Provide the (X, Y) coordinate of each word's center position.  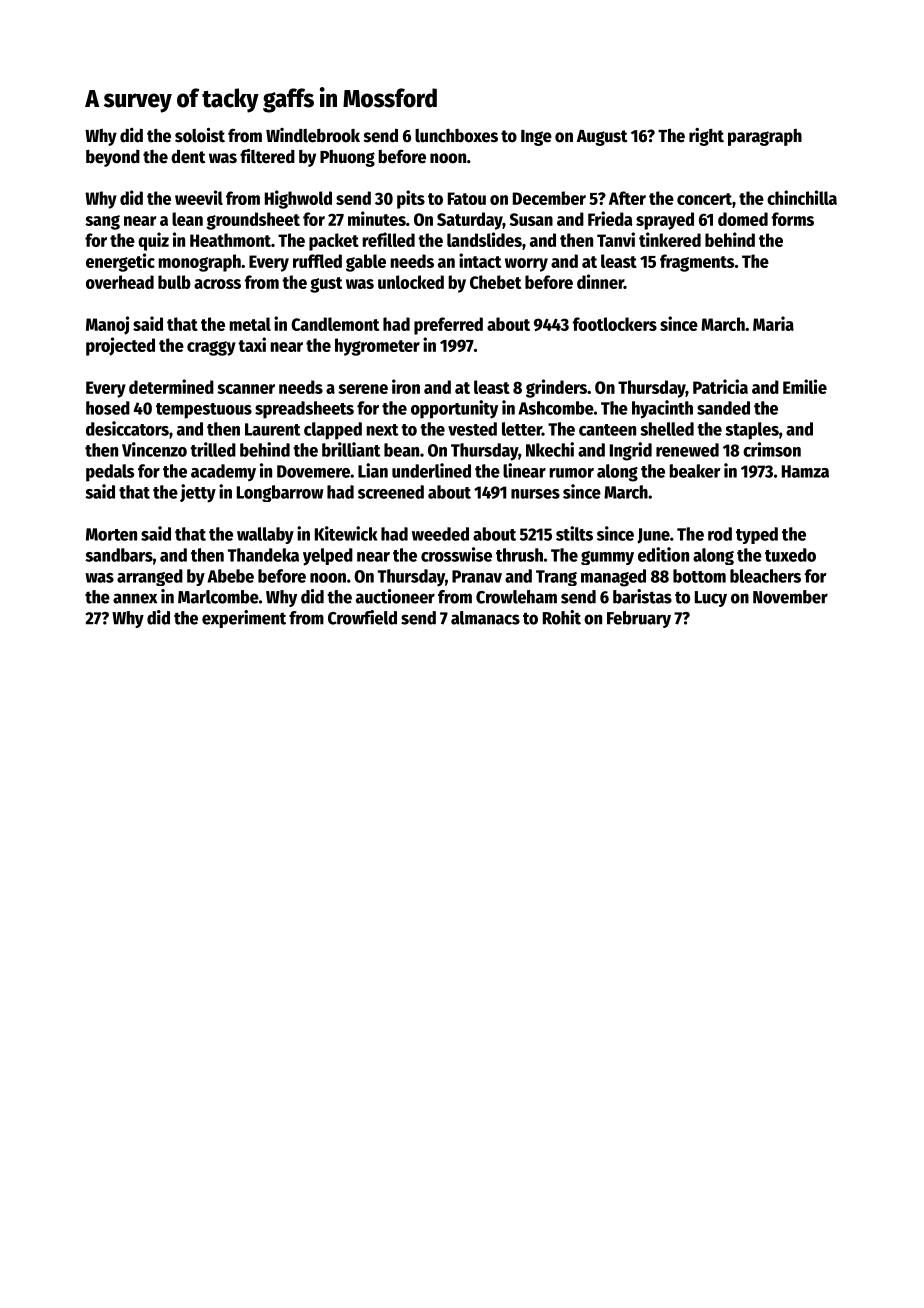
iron (406, 386)
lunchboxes (456, 136)
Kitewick (346, 533)
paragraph (765, 137)
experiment (244, 619)
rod (720, 534)
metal (250, 324)
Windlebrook (313, 135)
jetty (198, 493)
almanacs (485, 618)
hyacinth (662, 409)
